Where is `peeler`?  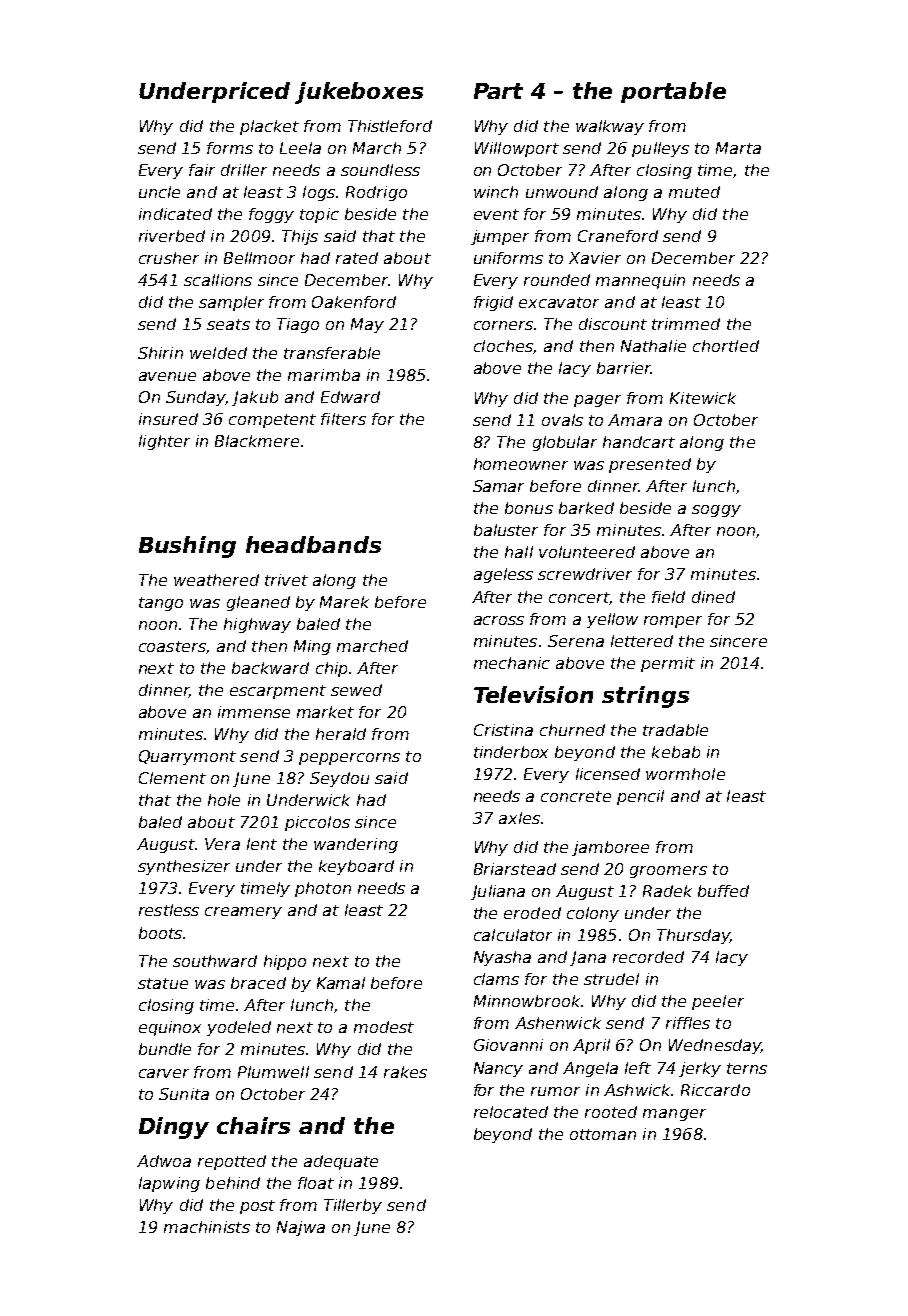 peeler is located at coordinates (718, 1002).
